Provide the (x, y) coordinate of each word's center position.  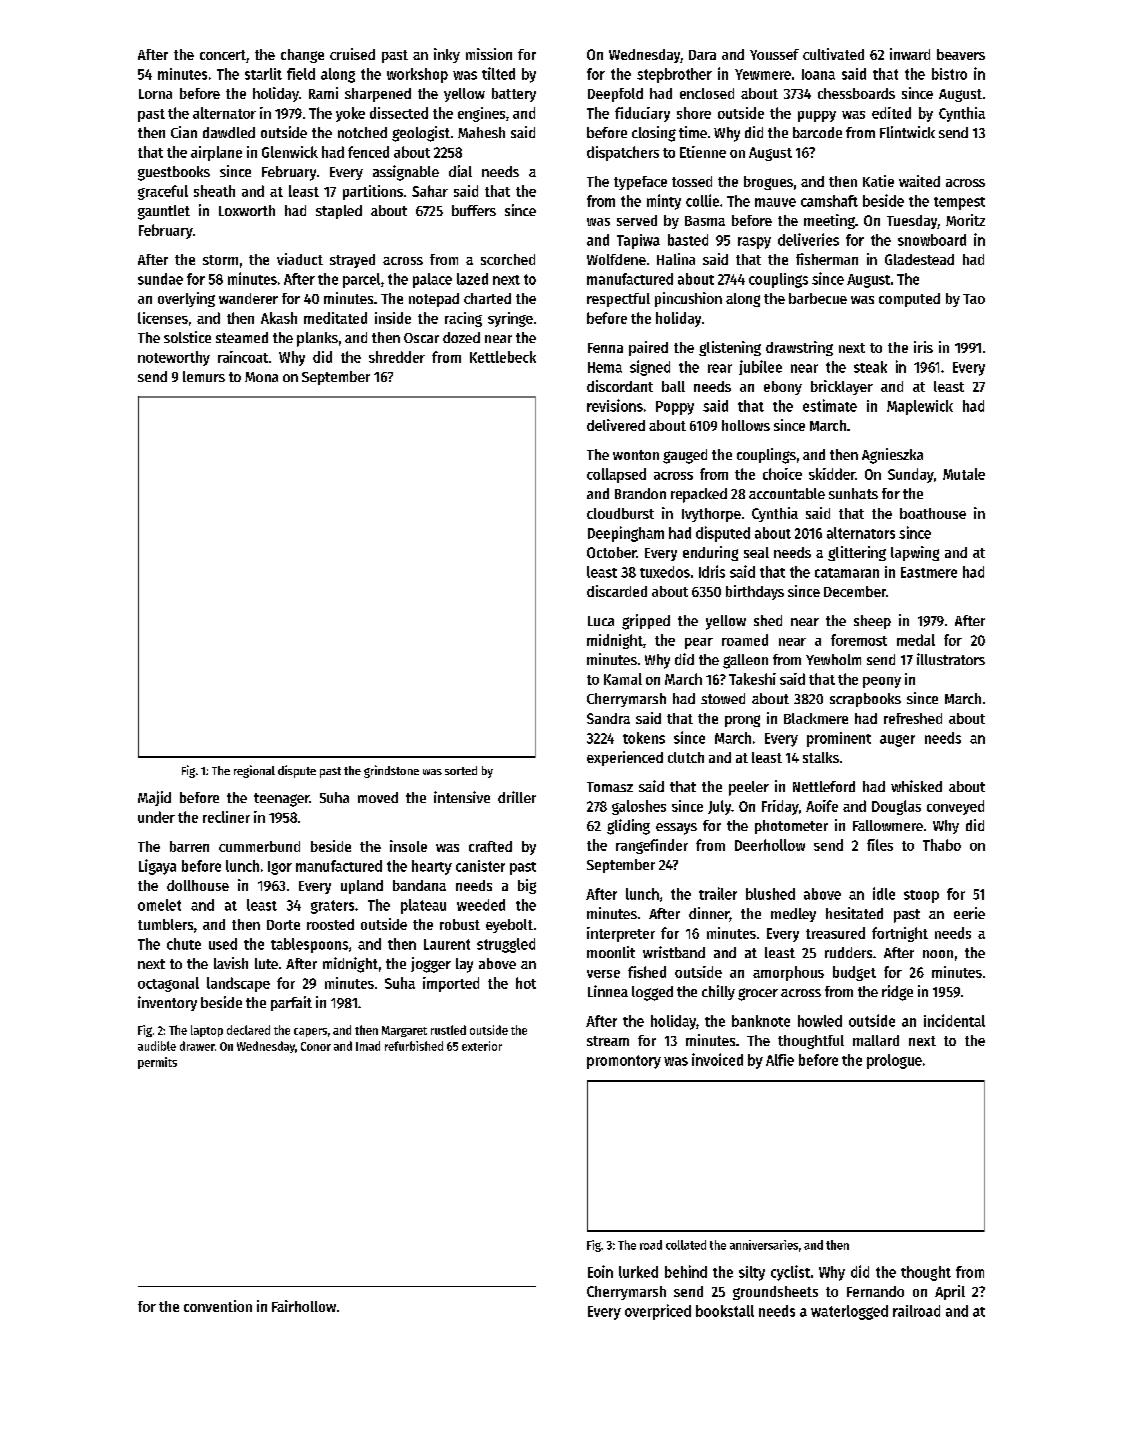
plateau (423, 906)
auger (897, 741)
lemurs (204, 376)
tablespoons (309, 945)
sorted (461, 770)
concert (223, 55)
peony (882, 682)
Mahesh (481, 132)
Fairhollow (304, 1306)
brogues (768, 183)
